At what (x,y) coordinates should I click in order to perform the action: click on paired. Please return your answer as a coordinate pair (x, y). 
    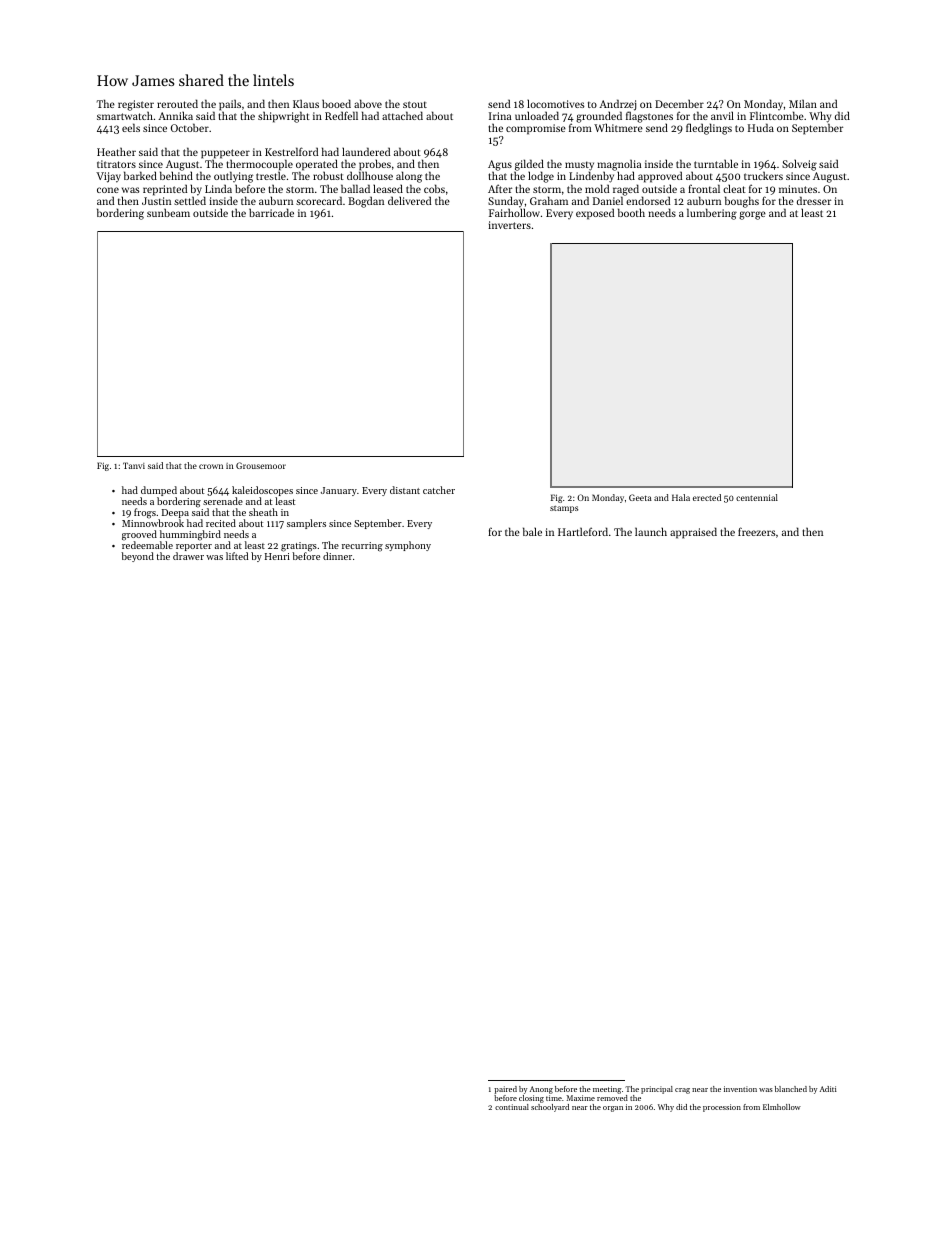
    Looking at the image, I should click on (505, 1090).
